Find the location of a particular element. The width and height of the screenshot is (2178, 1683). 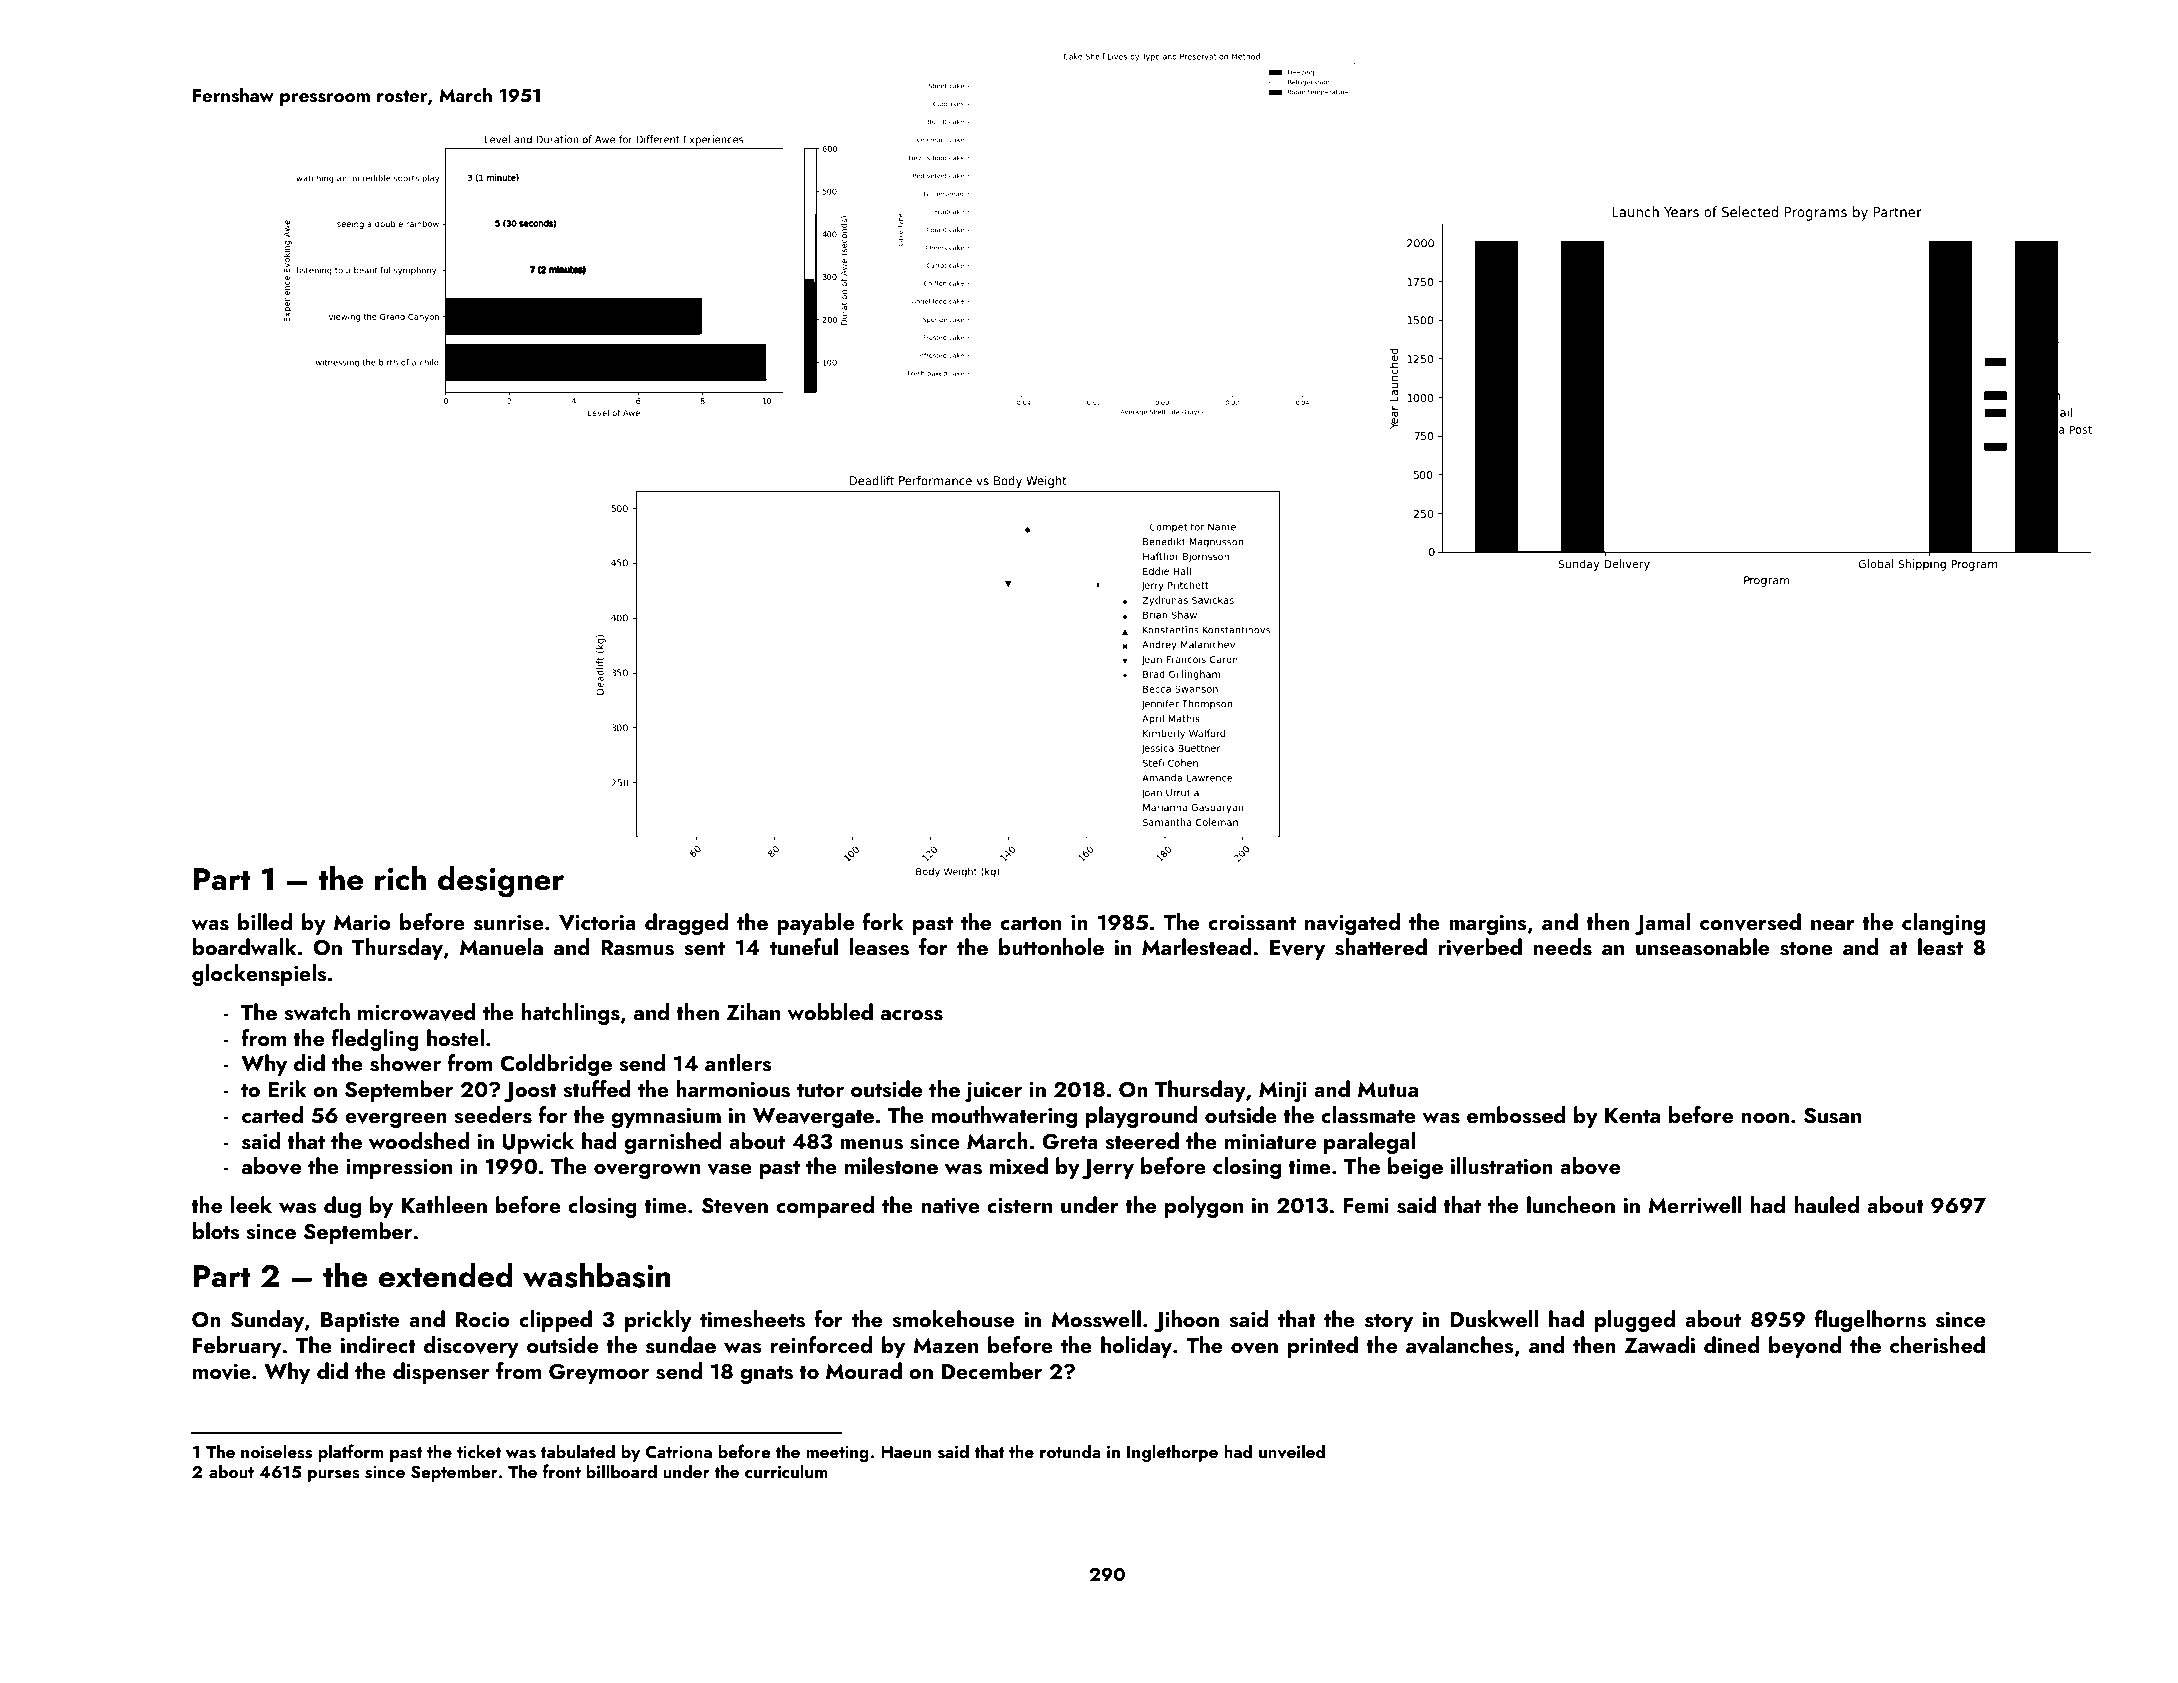

leek is located at coordinates (251, 1204).
